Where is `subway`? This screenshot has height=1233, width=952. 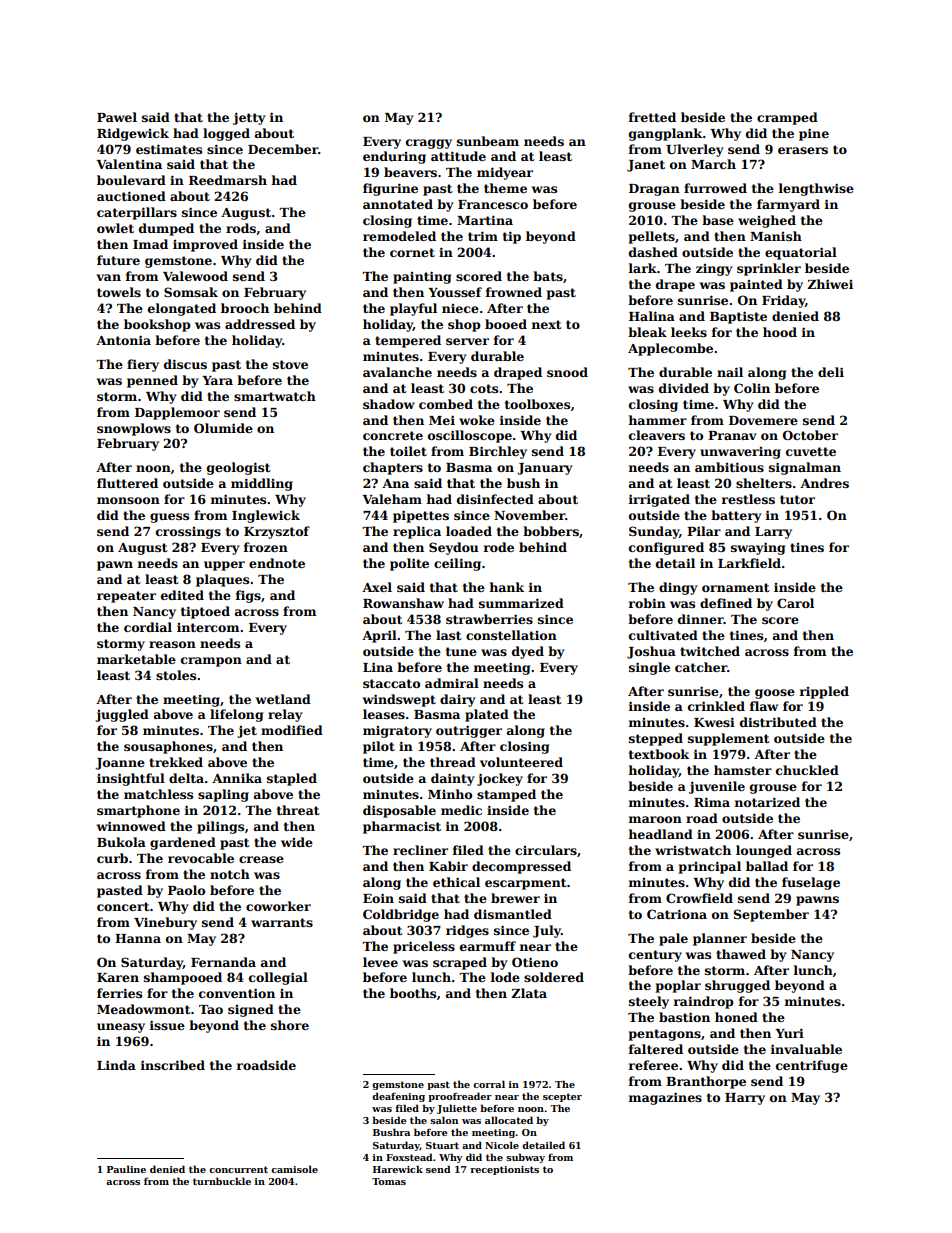
subway is located at coordinates (525, 1158).
